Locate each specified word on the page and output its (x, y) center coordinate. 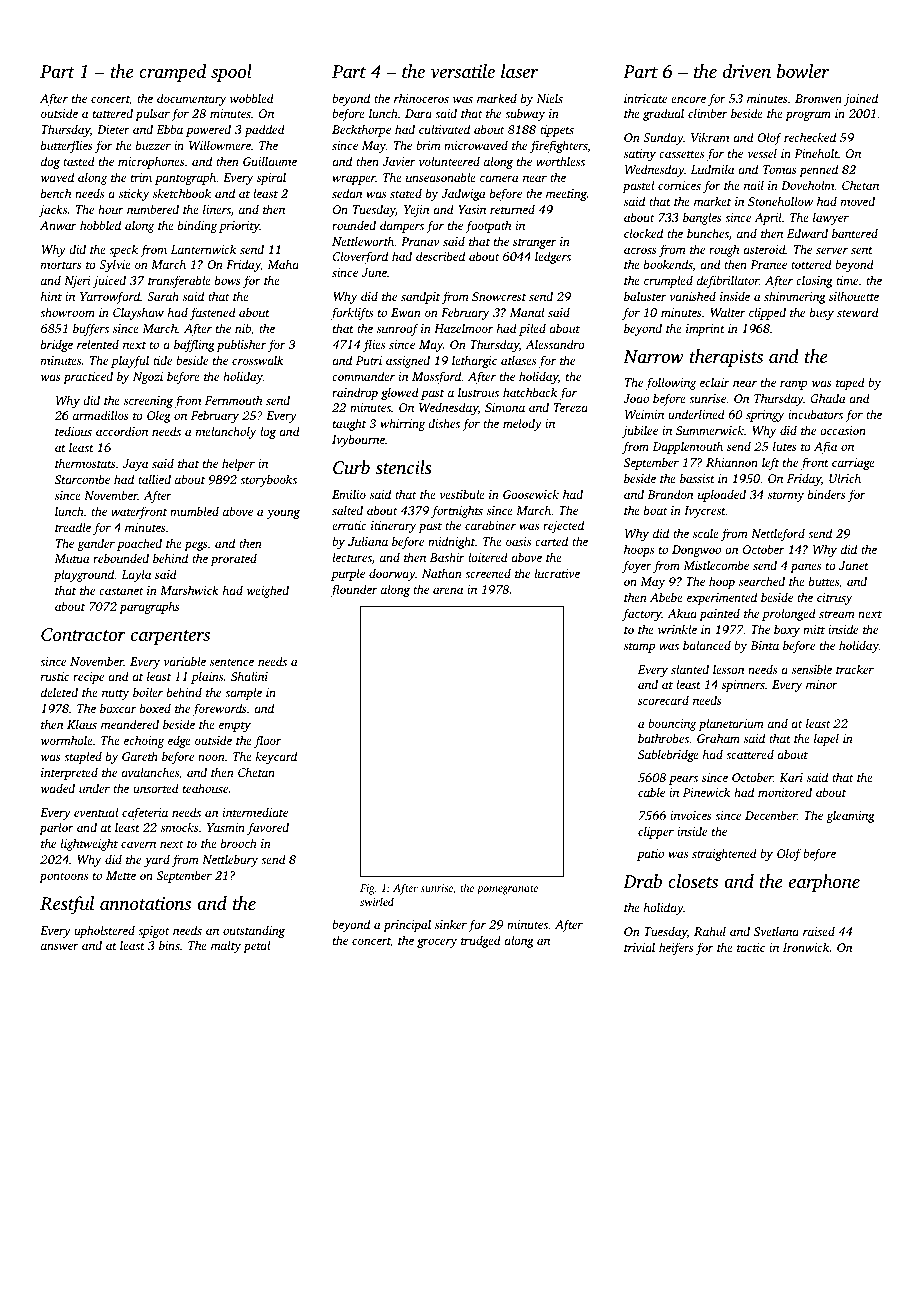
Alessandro (555, 344)
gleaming (850, 816)
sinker (451, 924)
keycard (276, 757)
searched (762, 581)
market (712, 201)
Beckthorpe (361, 130)
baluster (645, 296)
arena (448, 590)
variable (185, 661)
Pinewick (706, 792)
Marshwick (189, 590)
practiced (88, 377)
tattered (113, 113)
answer (60, 946)
